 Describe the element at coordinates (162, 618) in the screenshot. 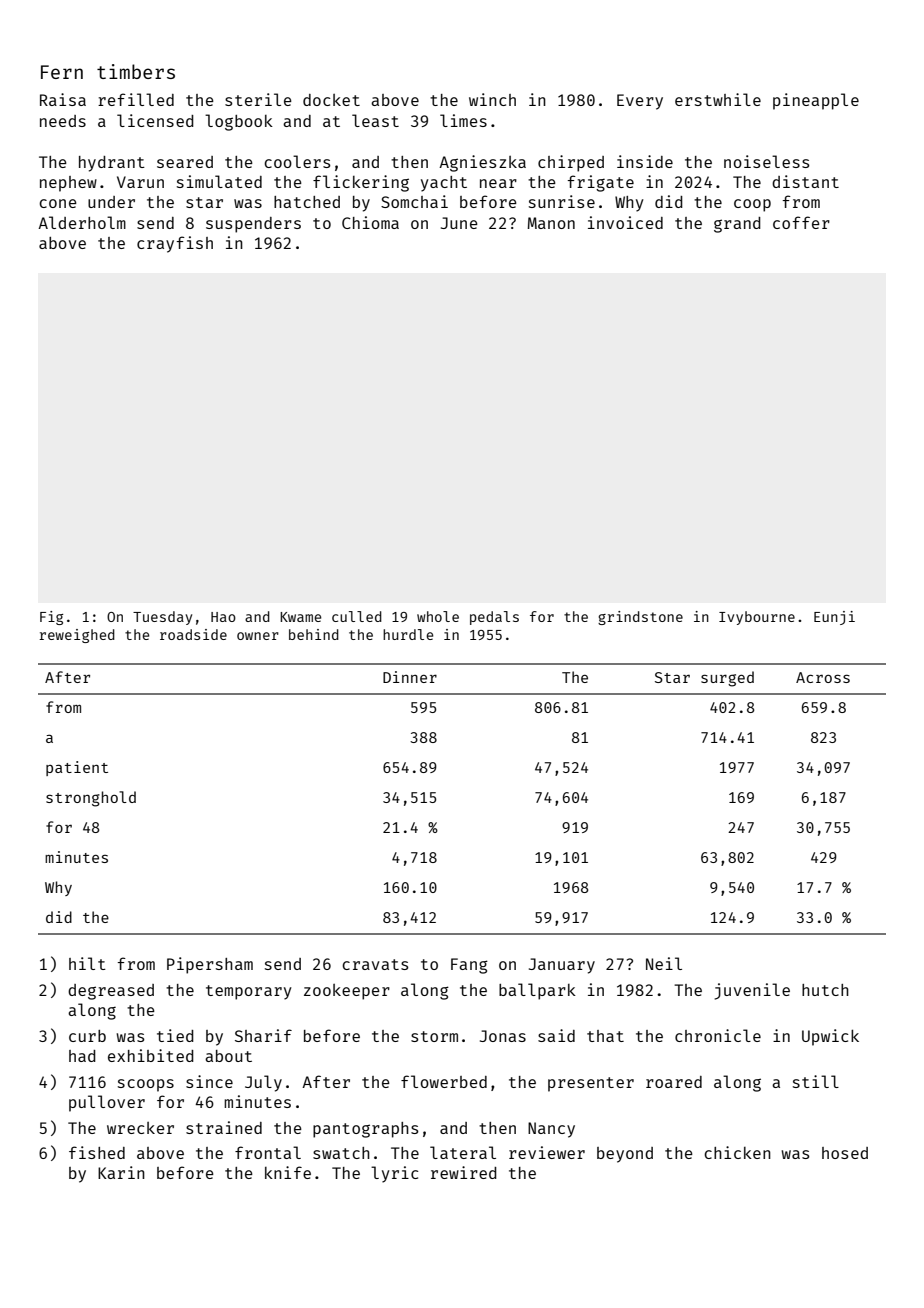

I see `Tuesday` at that location.
